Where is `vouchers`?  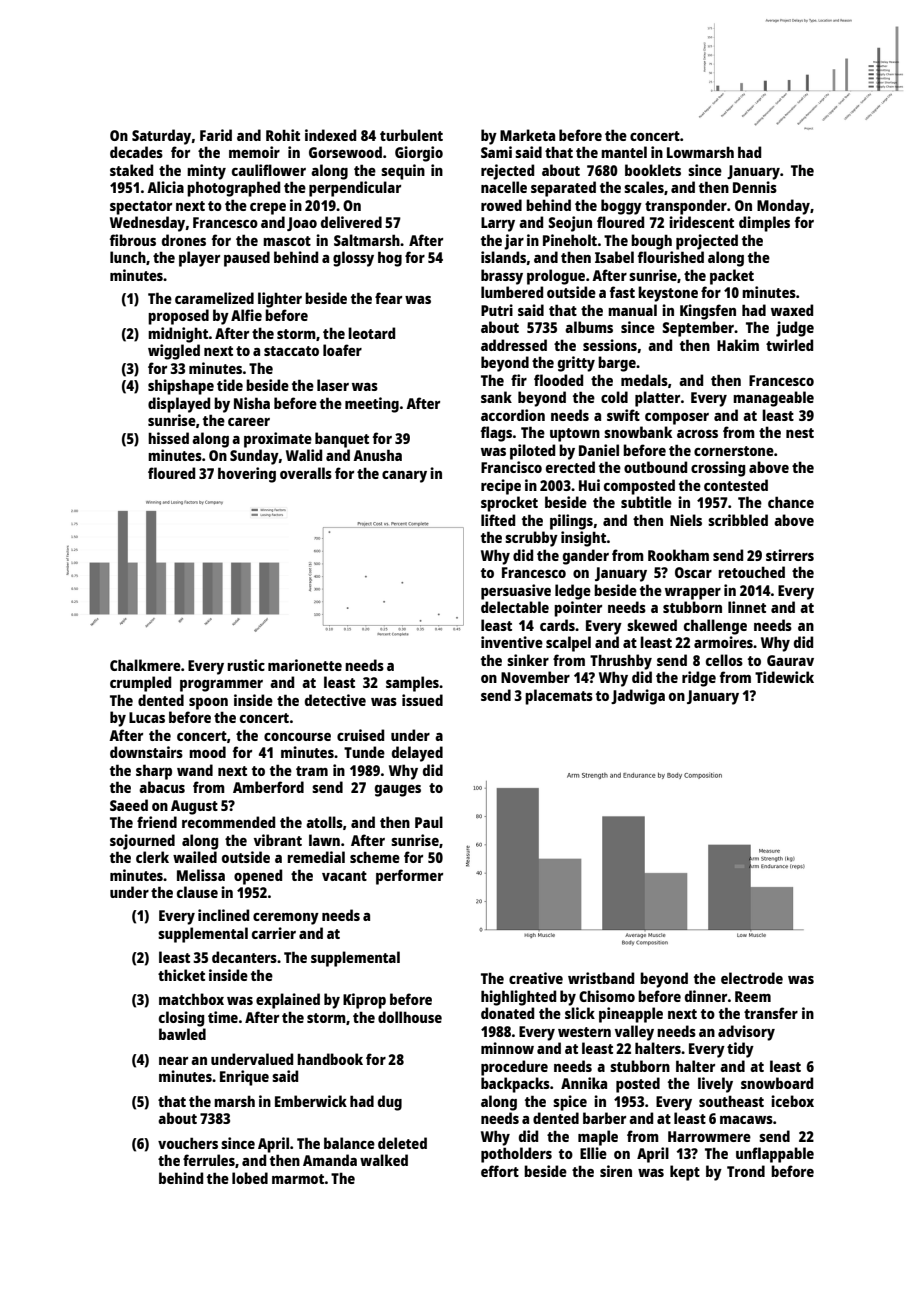
vouchers is located at coordinates (188, 1143).
